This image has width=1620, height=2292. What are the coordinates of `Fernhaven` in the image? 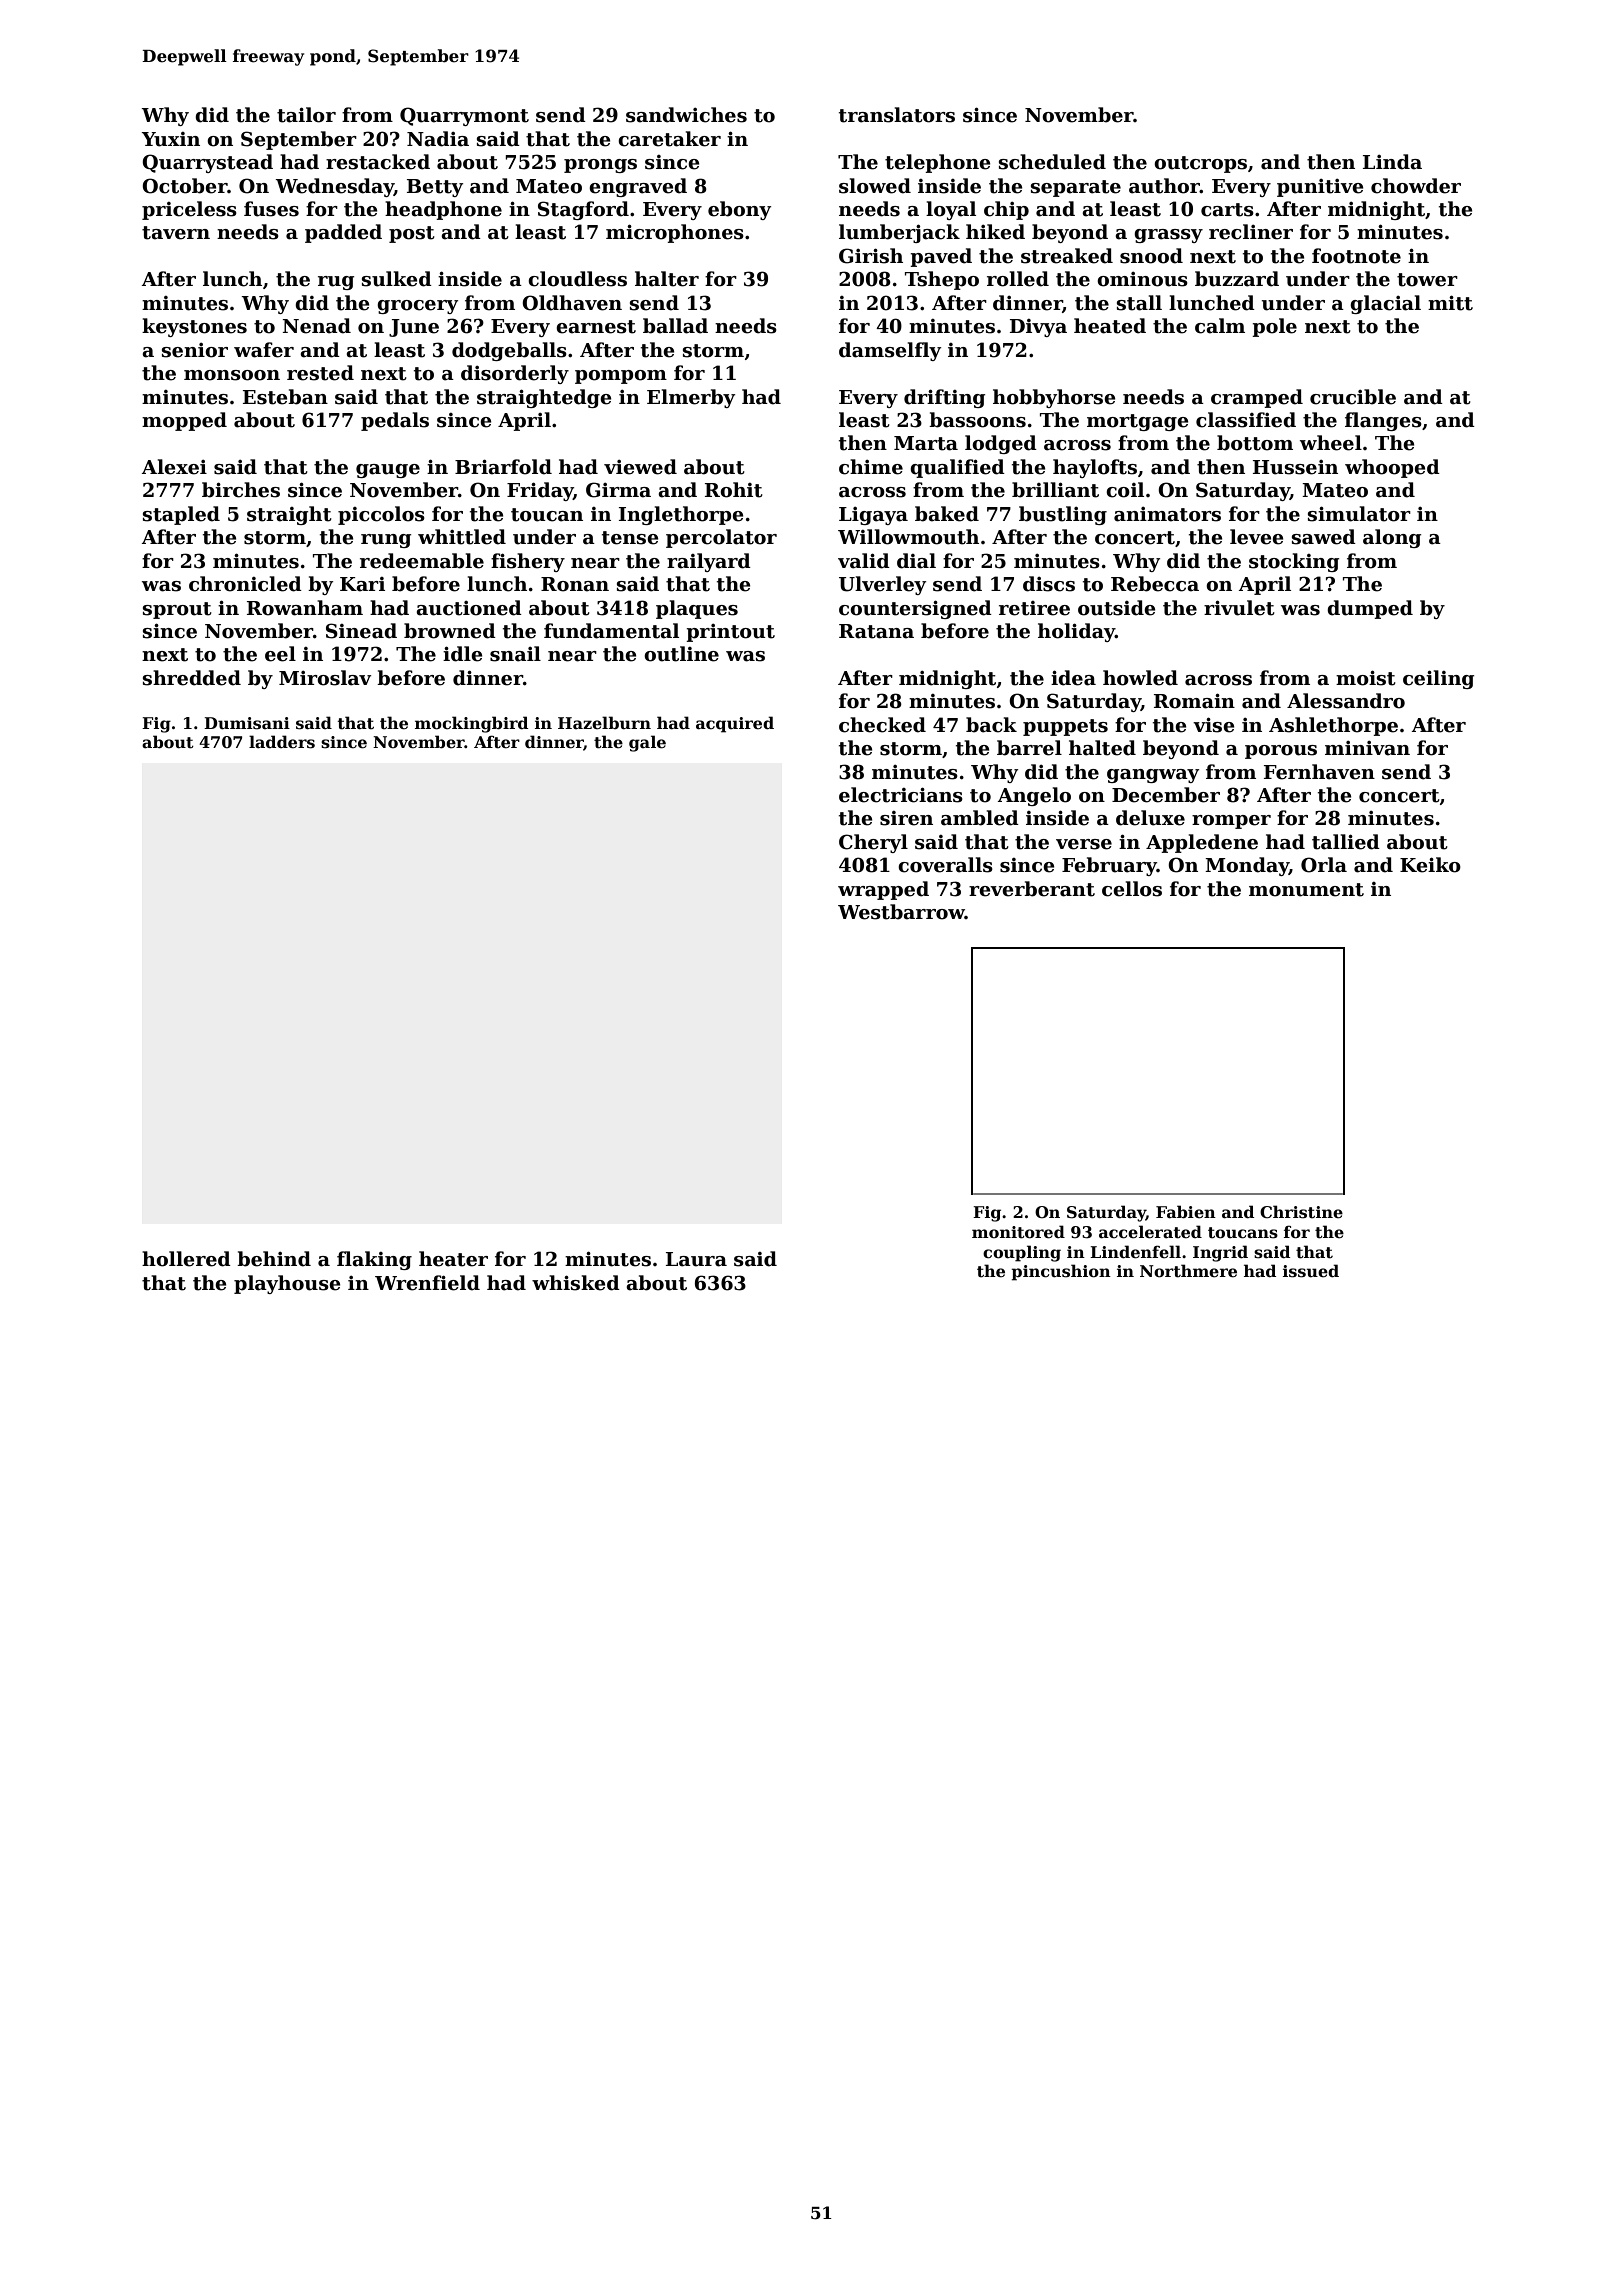 It's located at (1319, 772).
